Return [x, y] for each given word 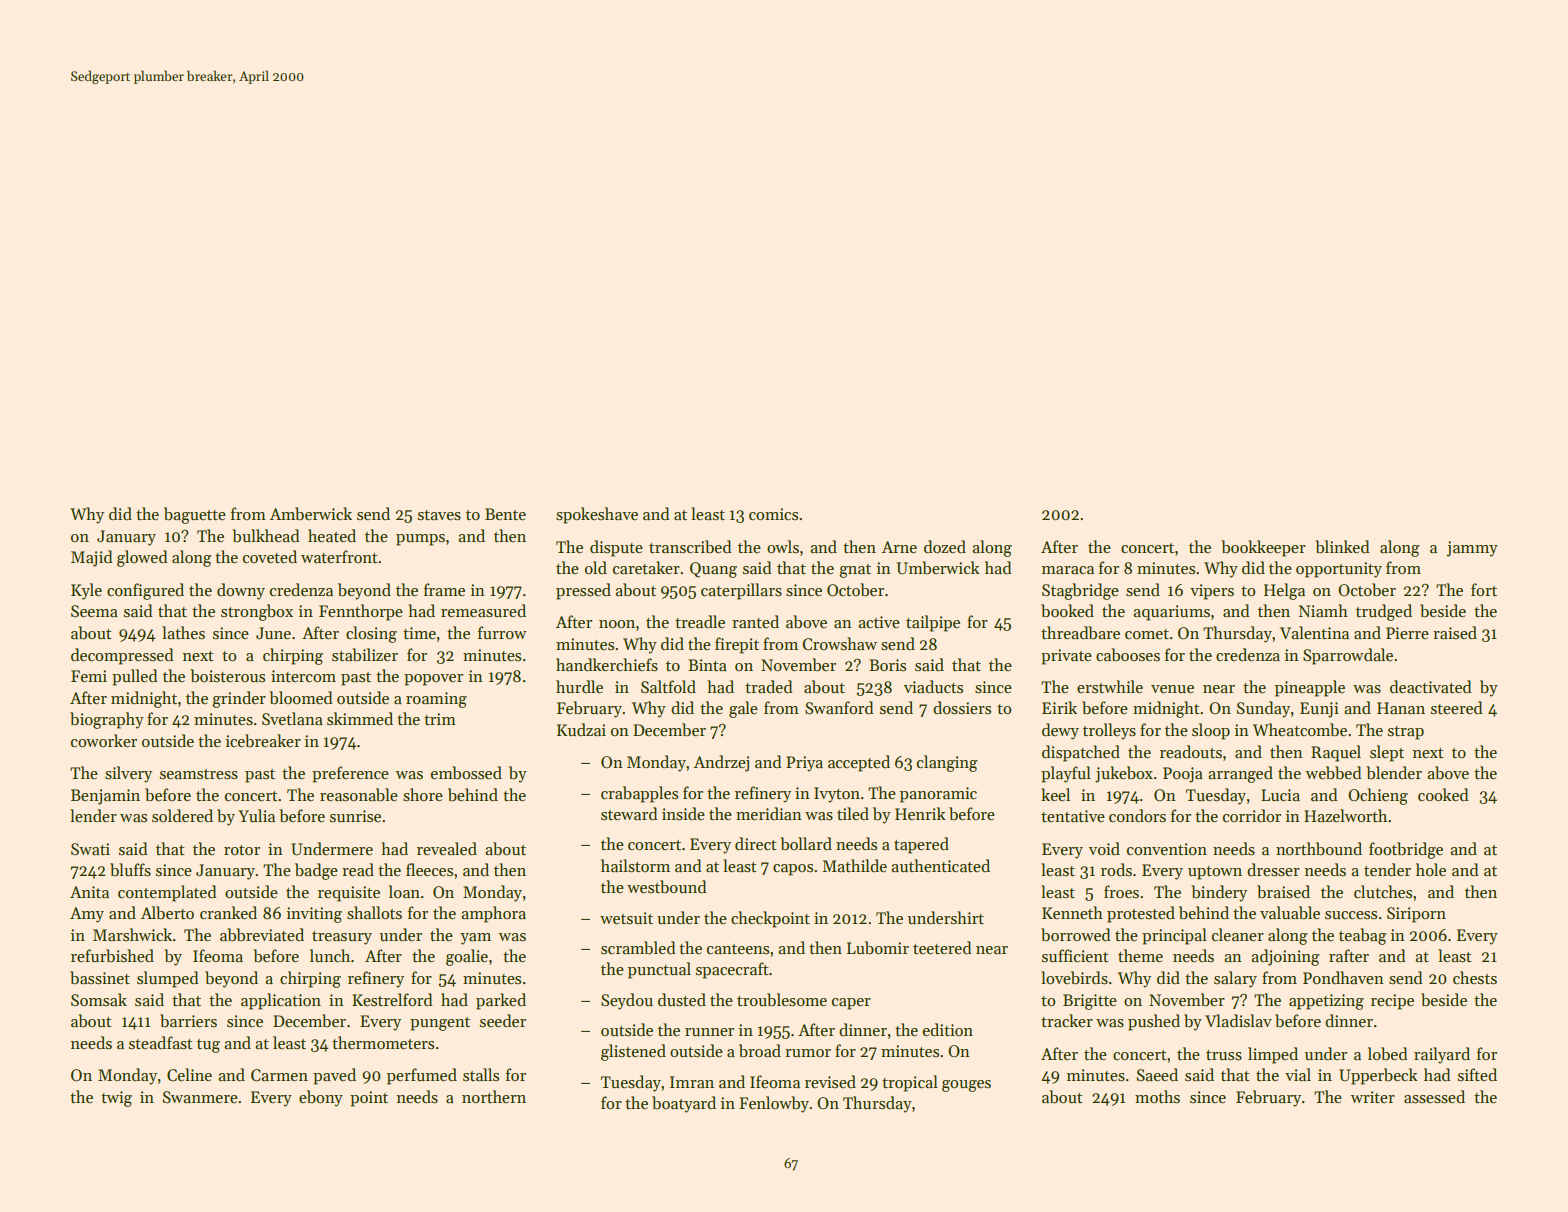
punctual [659, 970]
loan [404, 891]
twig [116, 1099]
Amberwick [311, 513]
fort [1484, 589]
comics [773, 514]
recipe [1392, 1002]
